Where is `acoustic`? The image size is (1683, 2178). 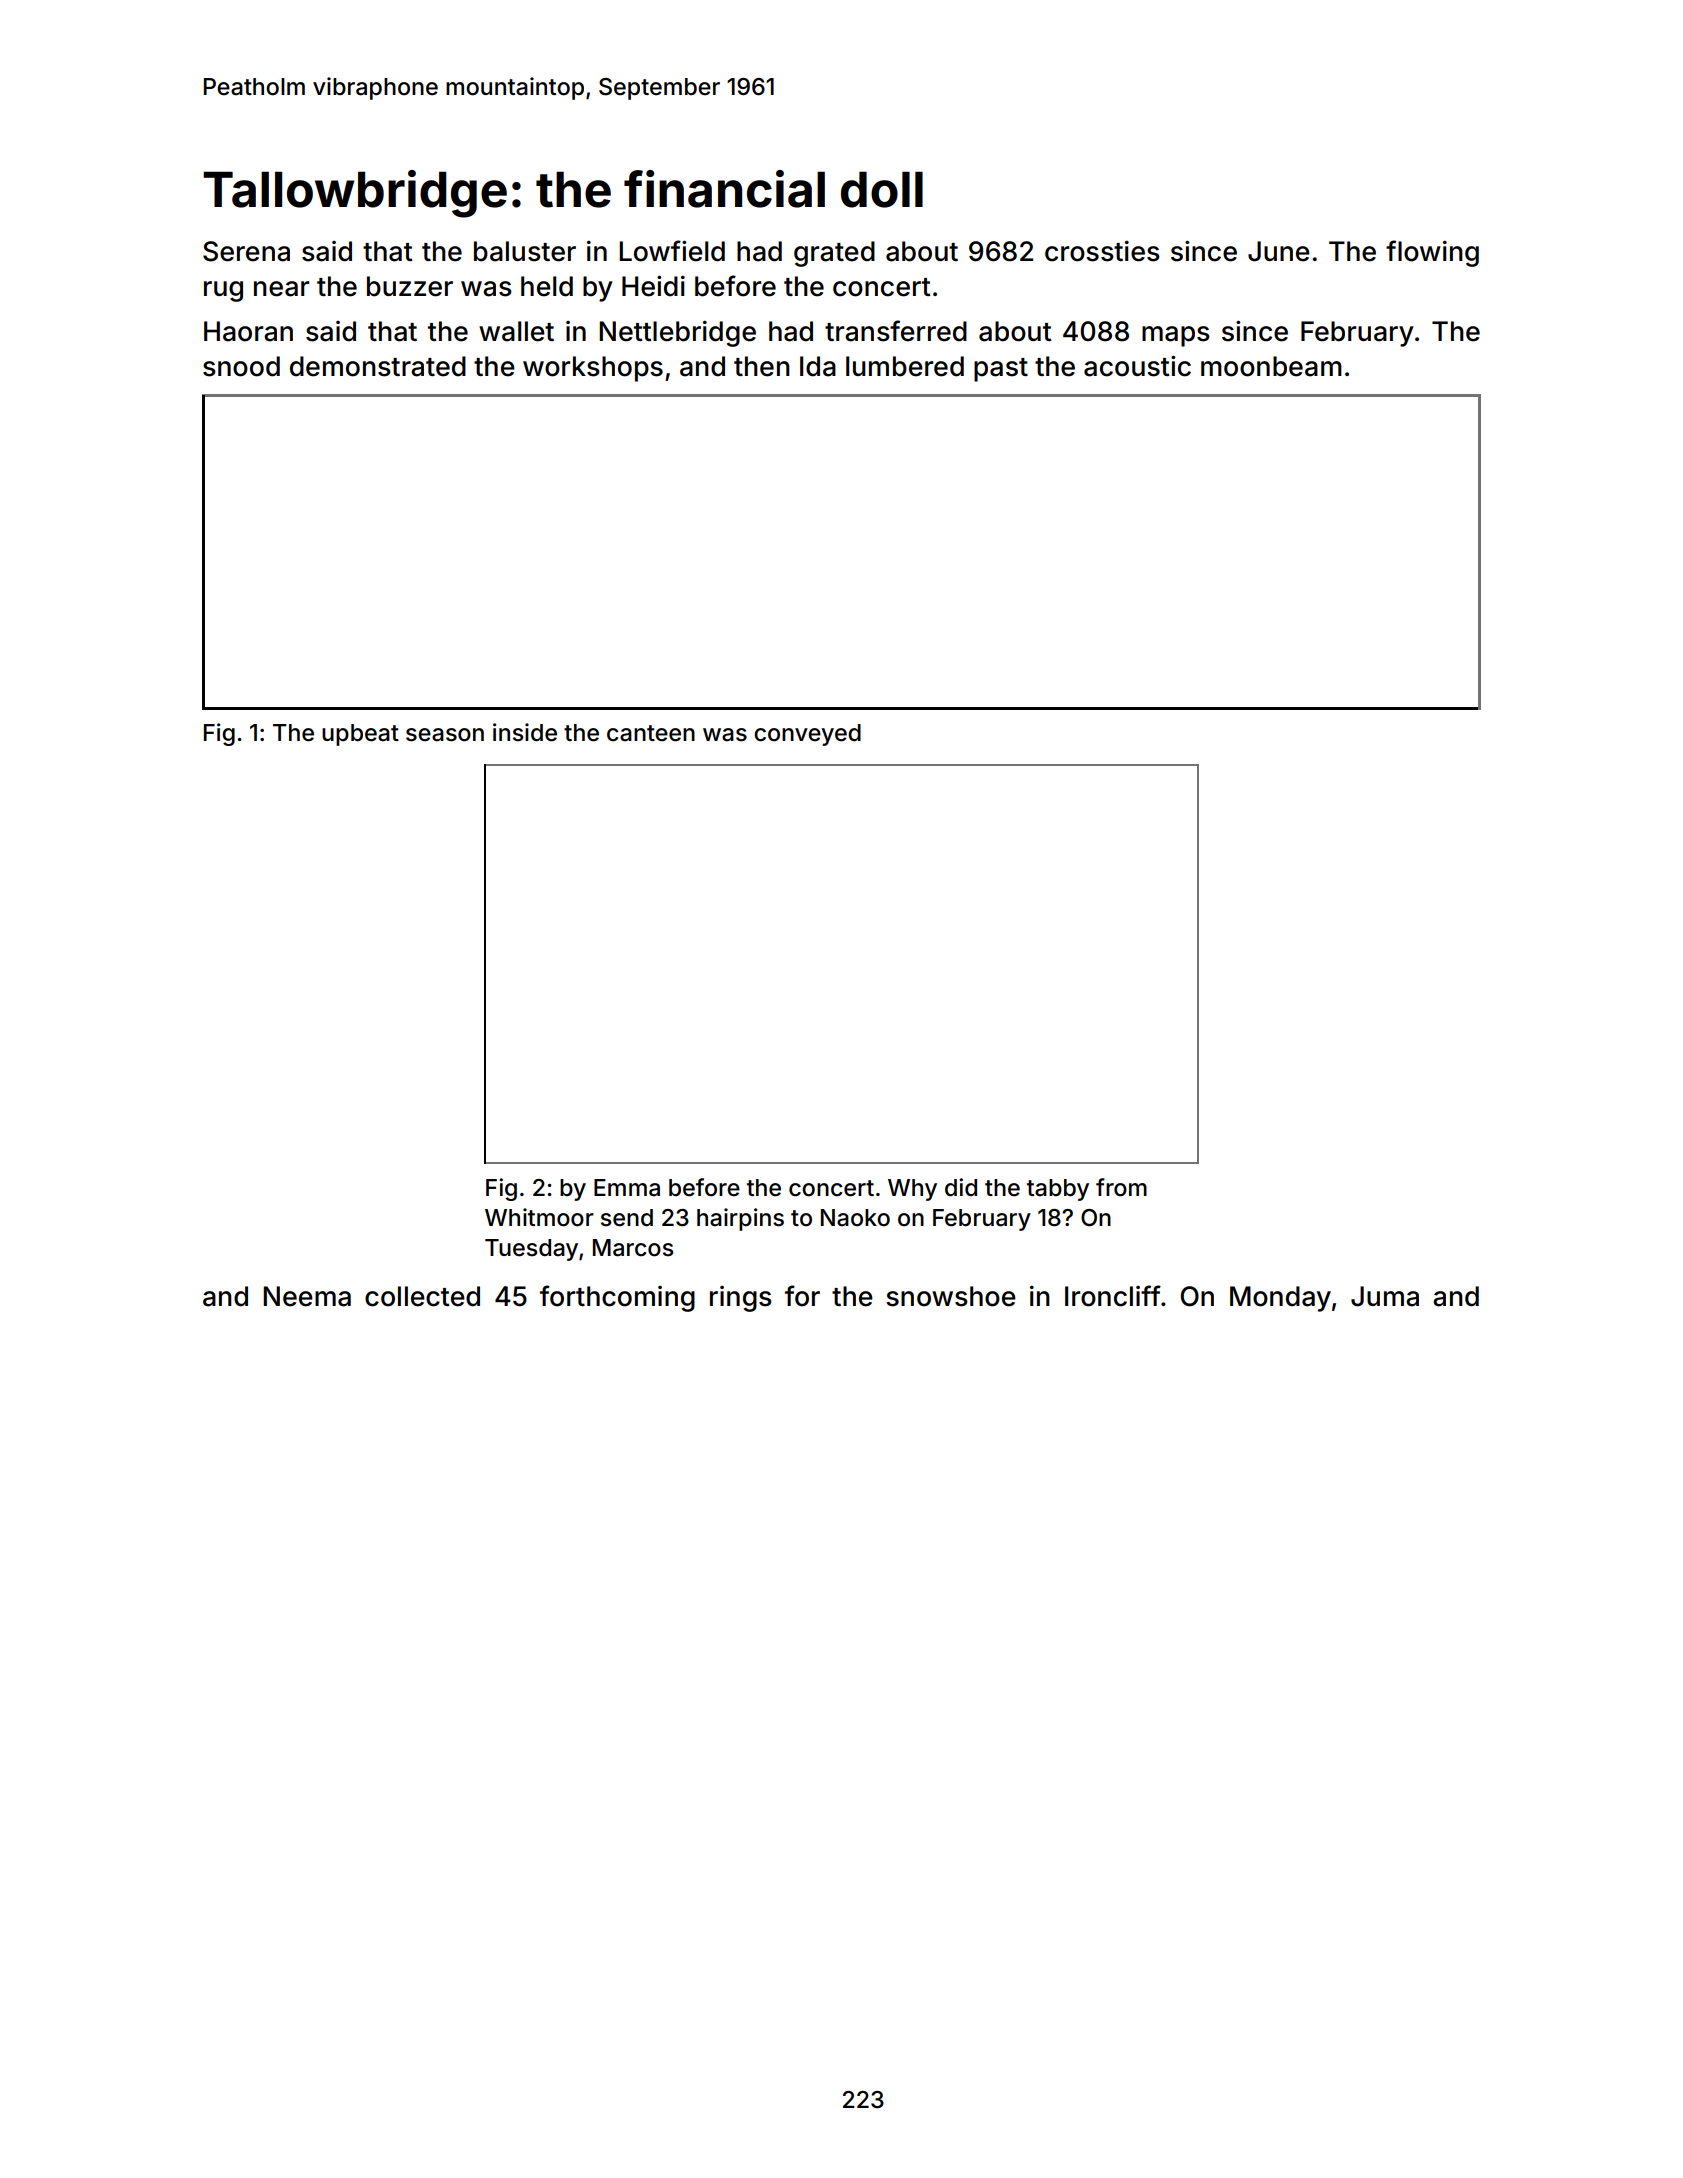 acoustic is located at coordinates (1137, 366).
